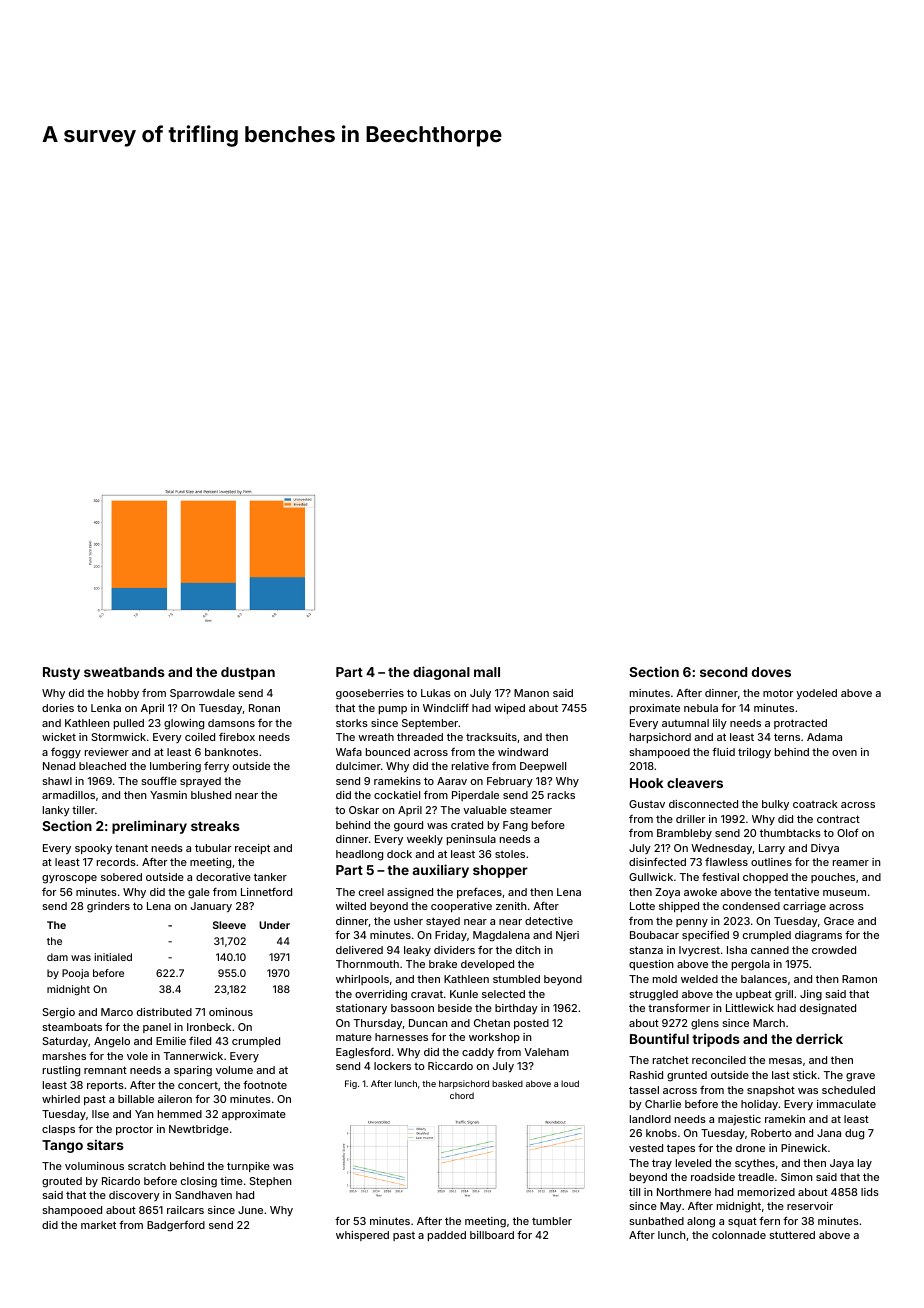 The width and height of the page is (924, 1308). Describe the element at coordinates (834, 950) in the page. I see `crowded` at that location.
